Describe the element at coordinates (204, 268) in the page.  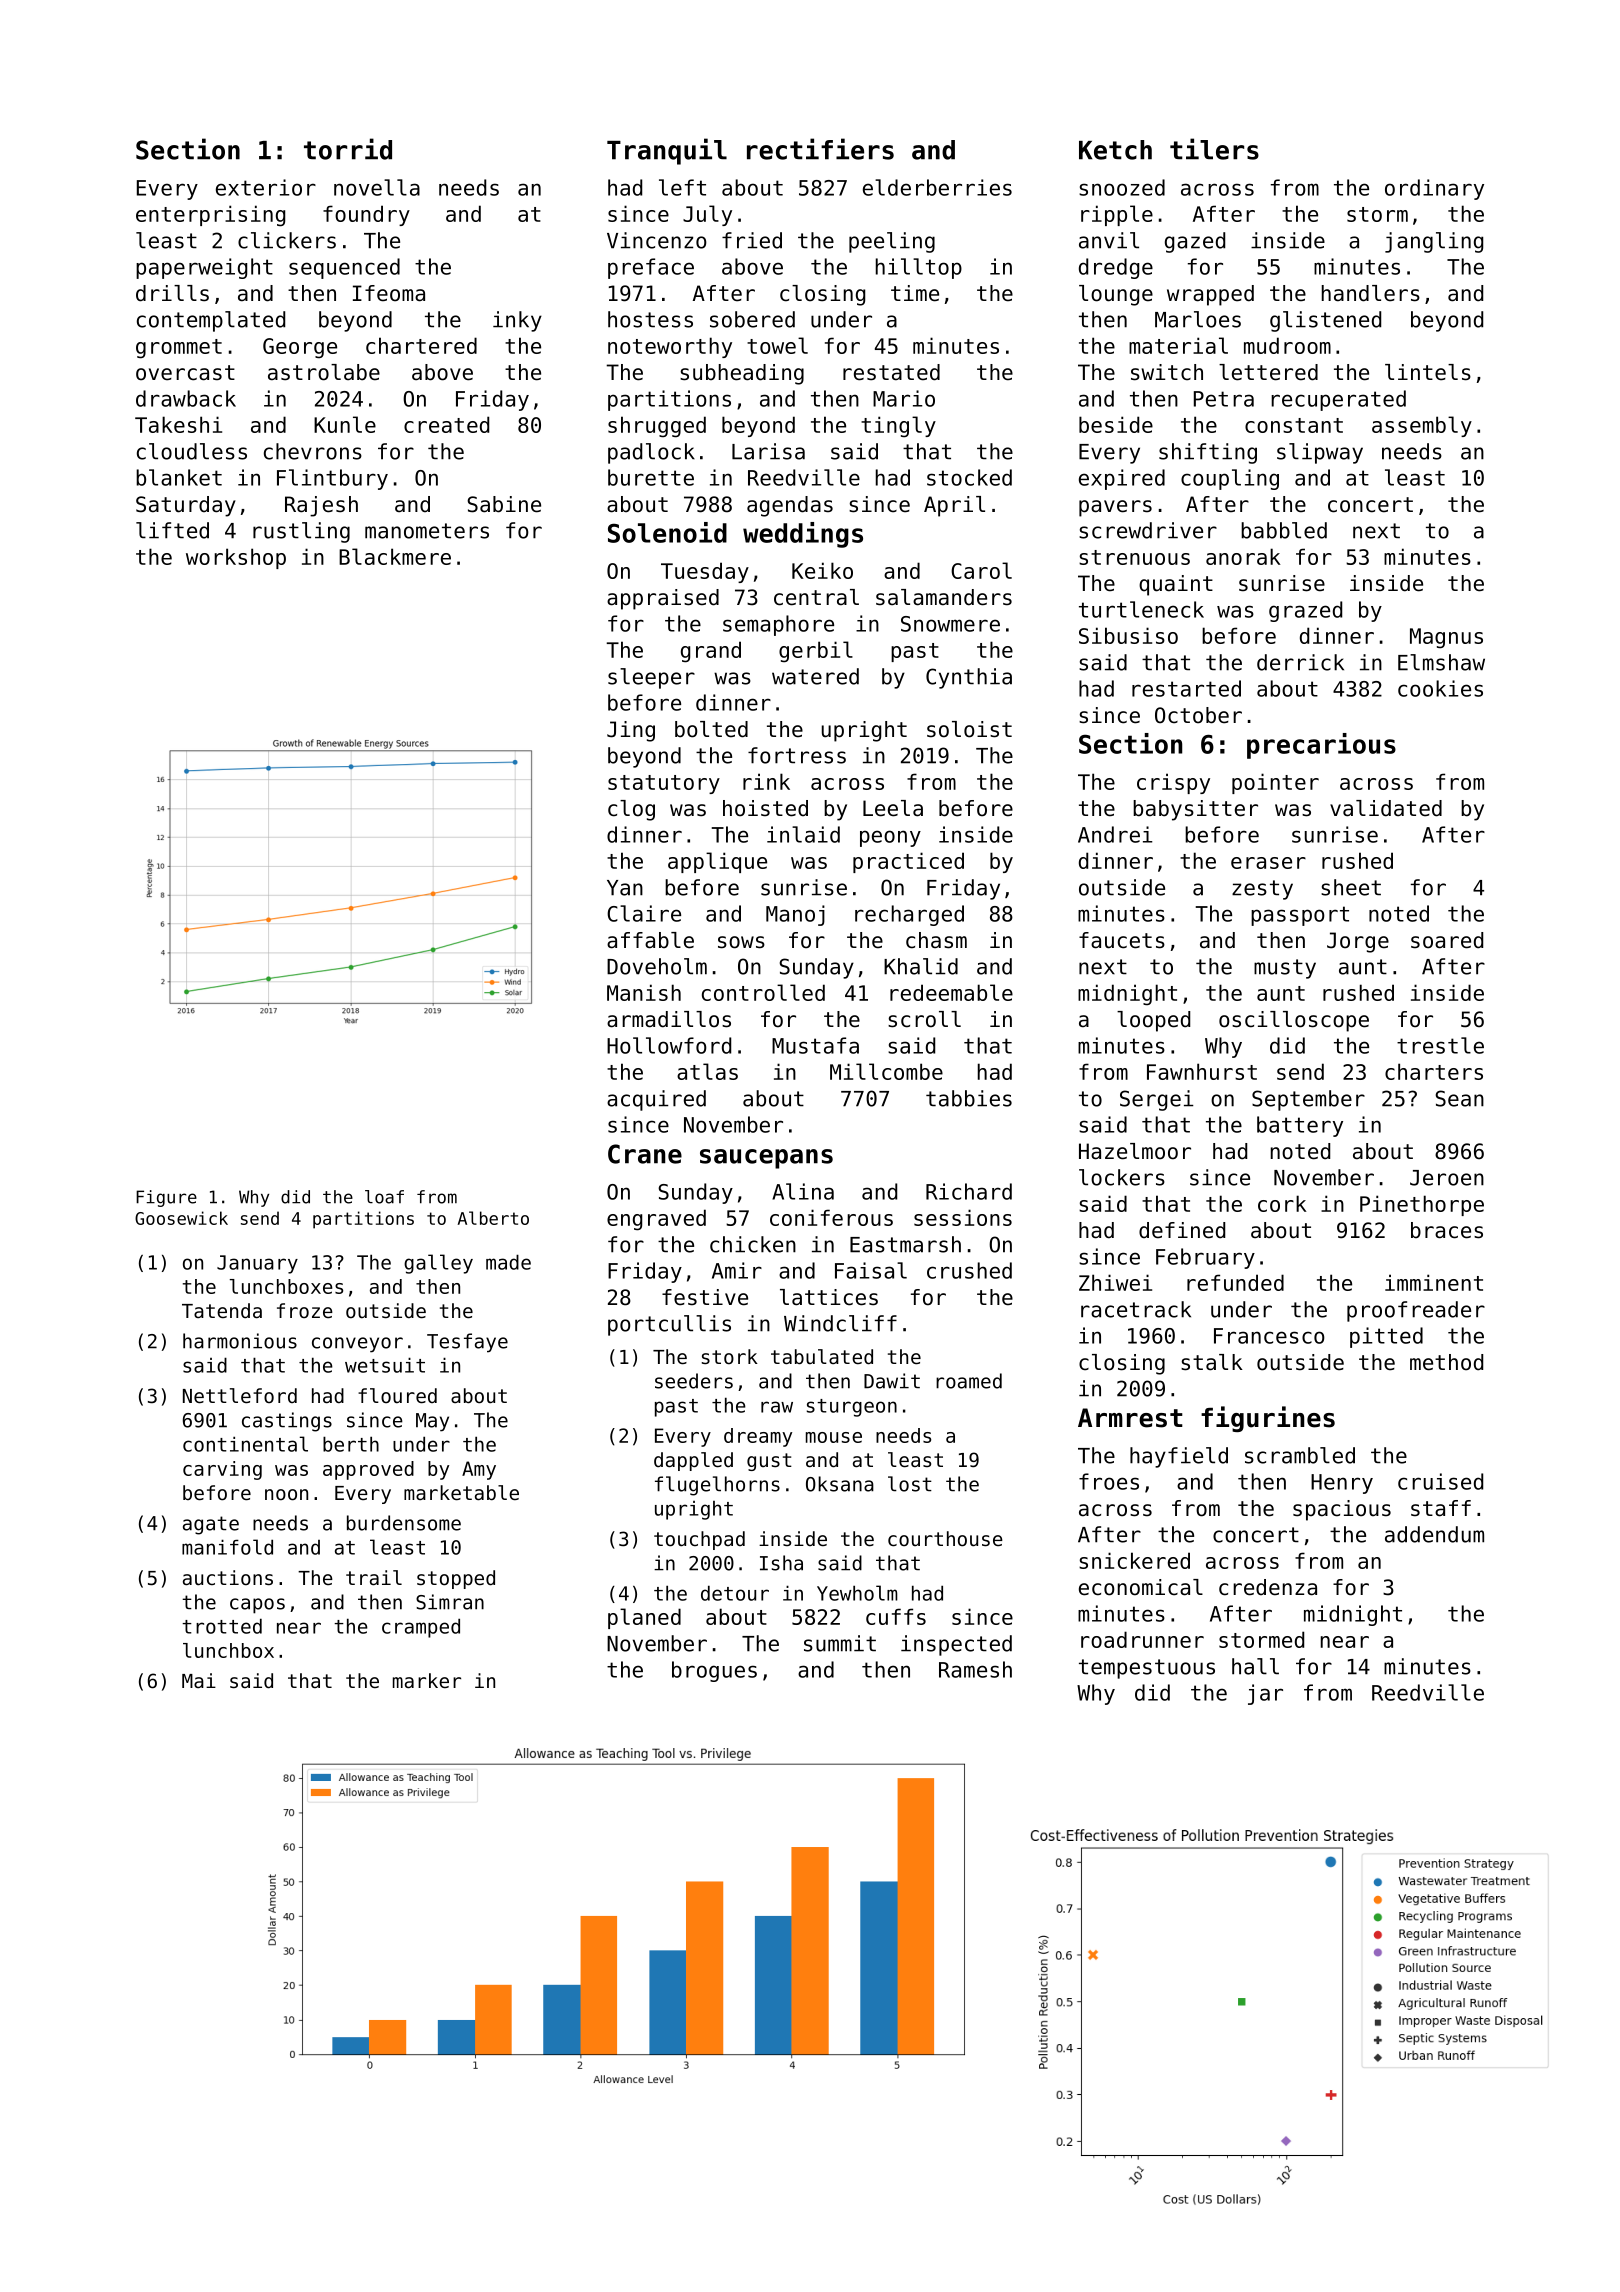
I see `paperweight` at that location.
